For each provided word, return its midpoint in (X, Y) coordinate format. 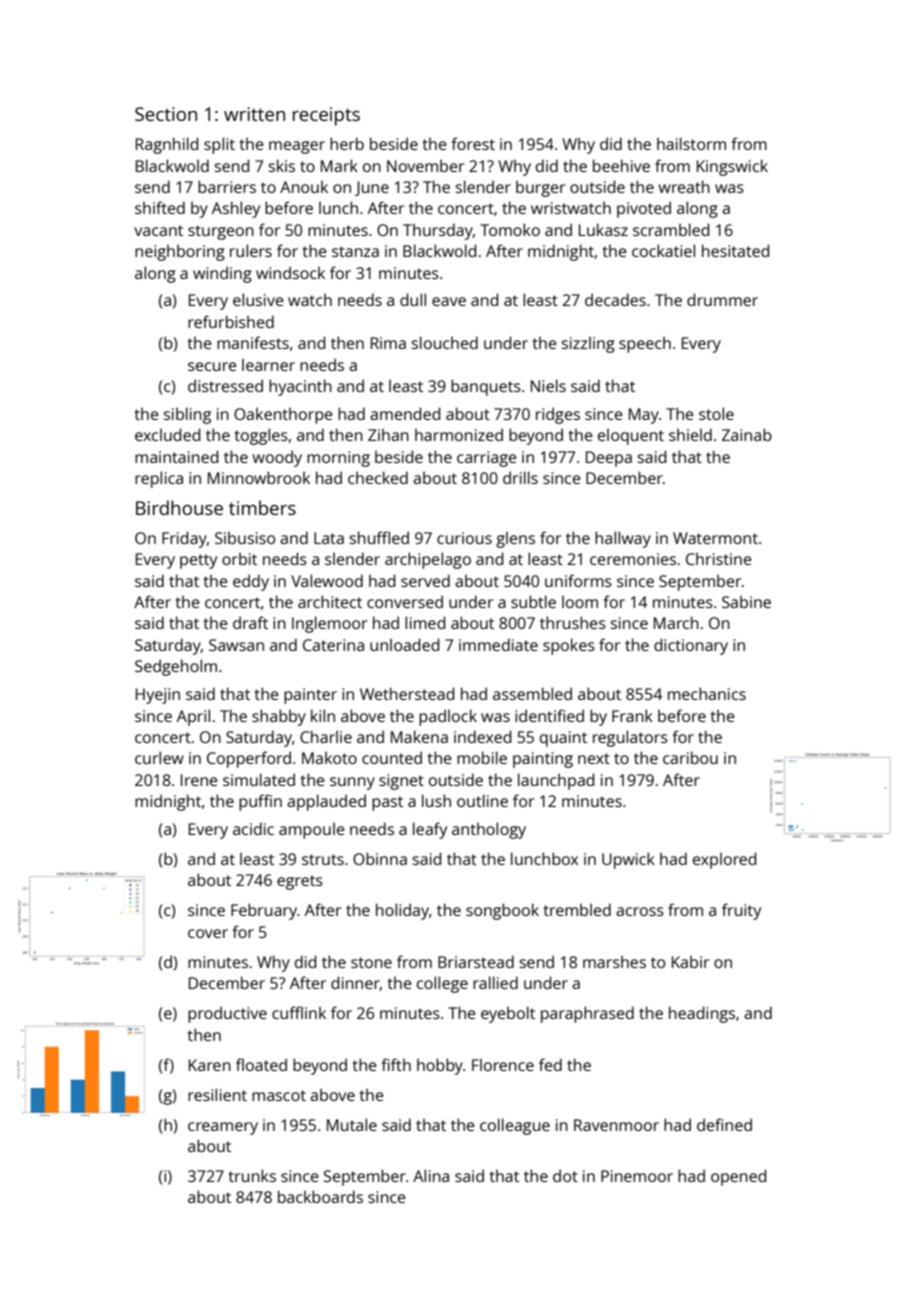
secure (212, 366)
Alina (431, 1175)
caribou (690, 757)
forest (473, 143)
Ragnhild (167, 145)
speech (645, 345)
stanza (355, 251)
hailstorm (691, 143)
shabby (279, 717)
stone (371, 962)
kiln (323, 715)
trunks (252, 1175)
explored (724, 860)
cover (208, 933)
